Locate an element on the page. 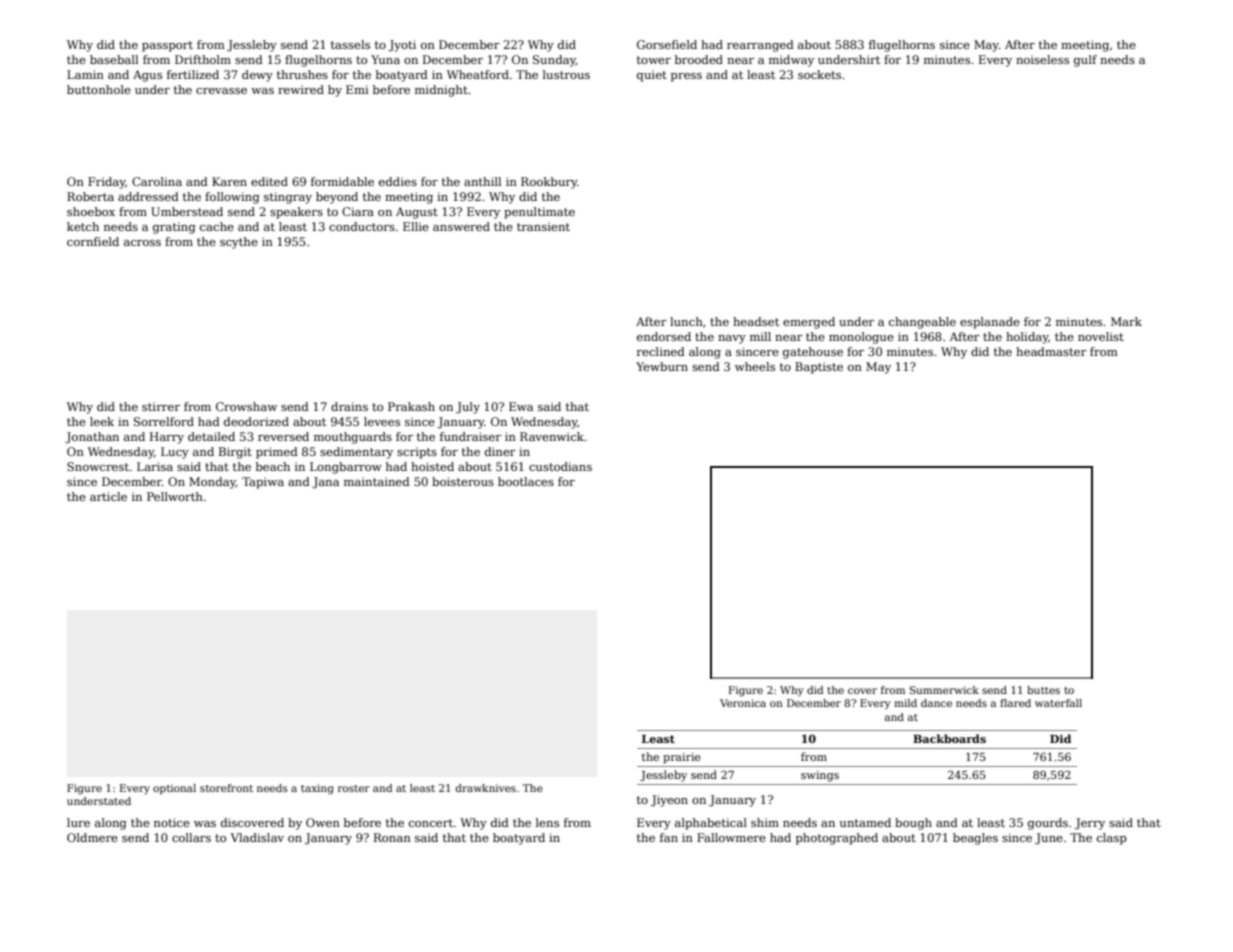 The image size is (1233, 952). gulf is located at coordinates (1085, 61).
